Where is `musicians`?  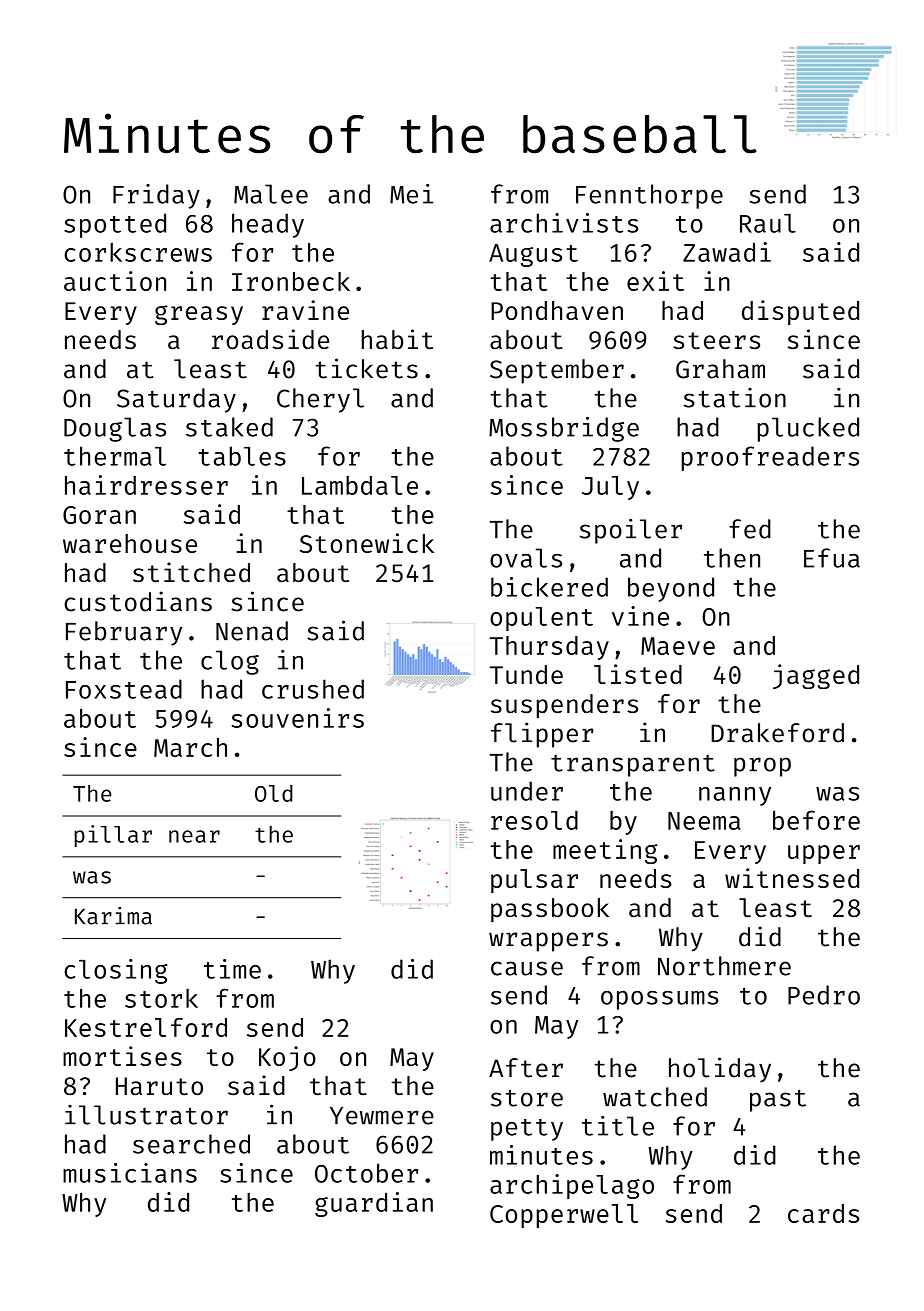
musicians is located at coordinates (130, 1173).
